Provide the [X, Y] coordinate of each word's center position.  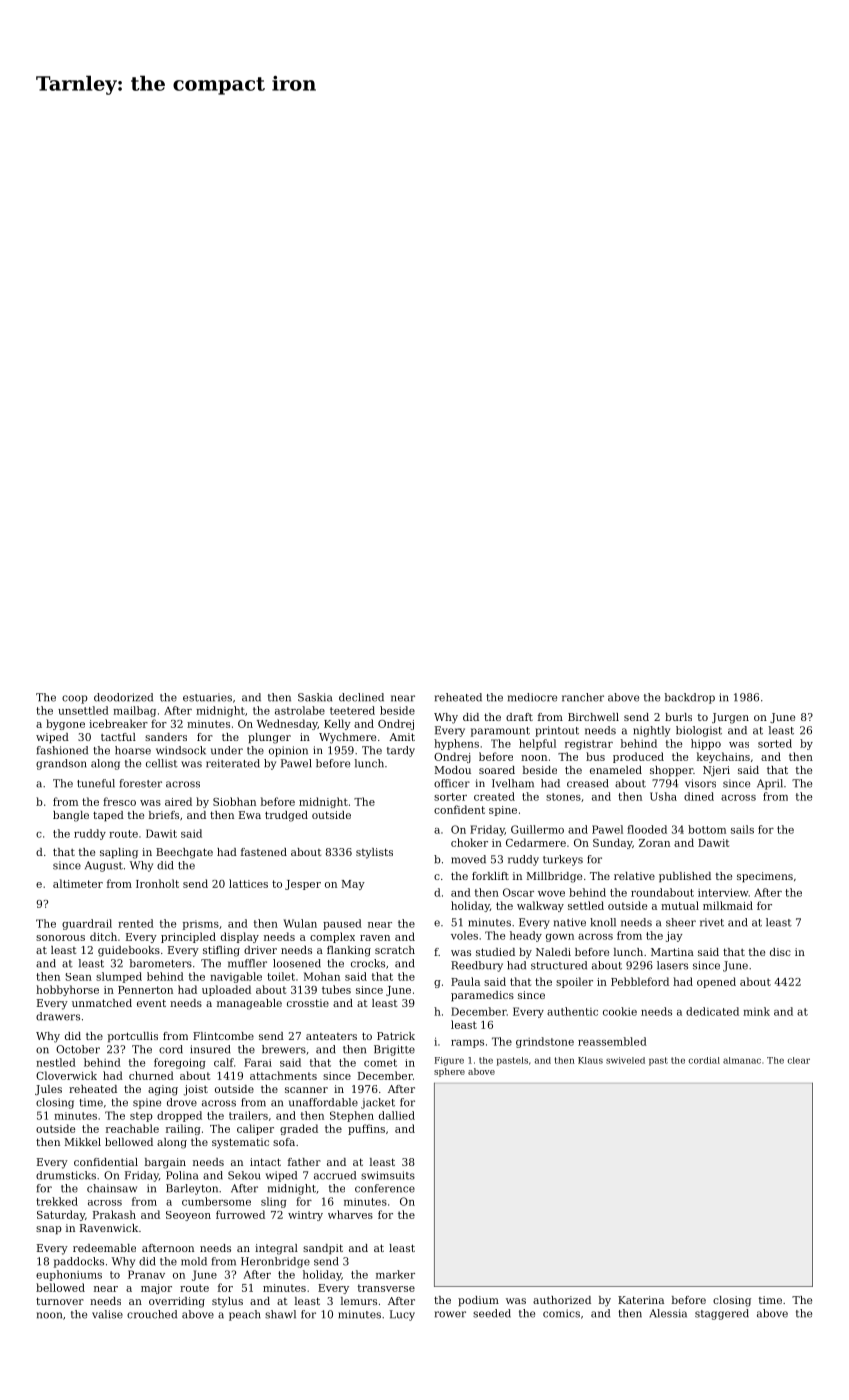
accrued [335, 1175]
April [770, 784]
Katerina [641, 1300]
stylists [374, 853]
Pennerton [145, 990]
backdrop [690, 698]
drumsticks [66, 1175]
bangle [71, 816]
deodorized [123, 697]
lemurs [359, 1301]
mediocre [532, 697]
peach [245, 1315]
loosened [297, 963]
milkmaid [728, 905]
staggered [722, 1314]
